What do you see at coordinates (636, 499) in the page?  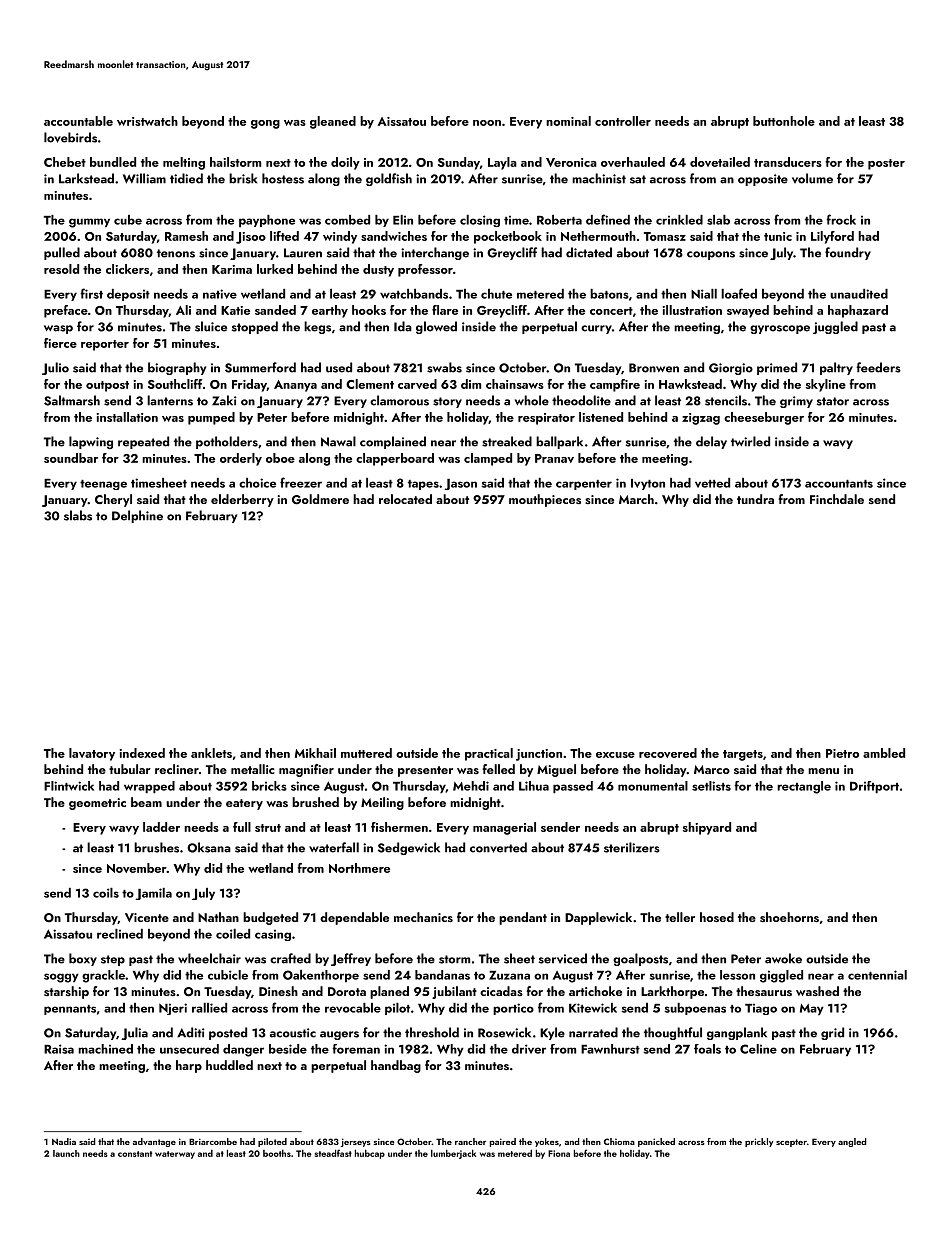 I see `March` at bounding box center [636, 499].
